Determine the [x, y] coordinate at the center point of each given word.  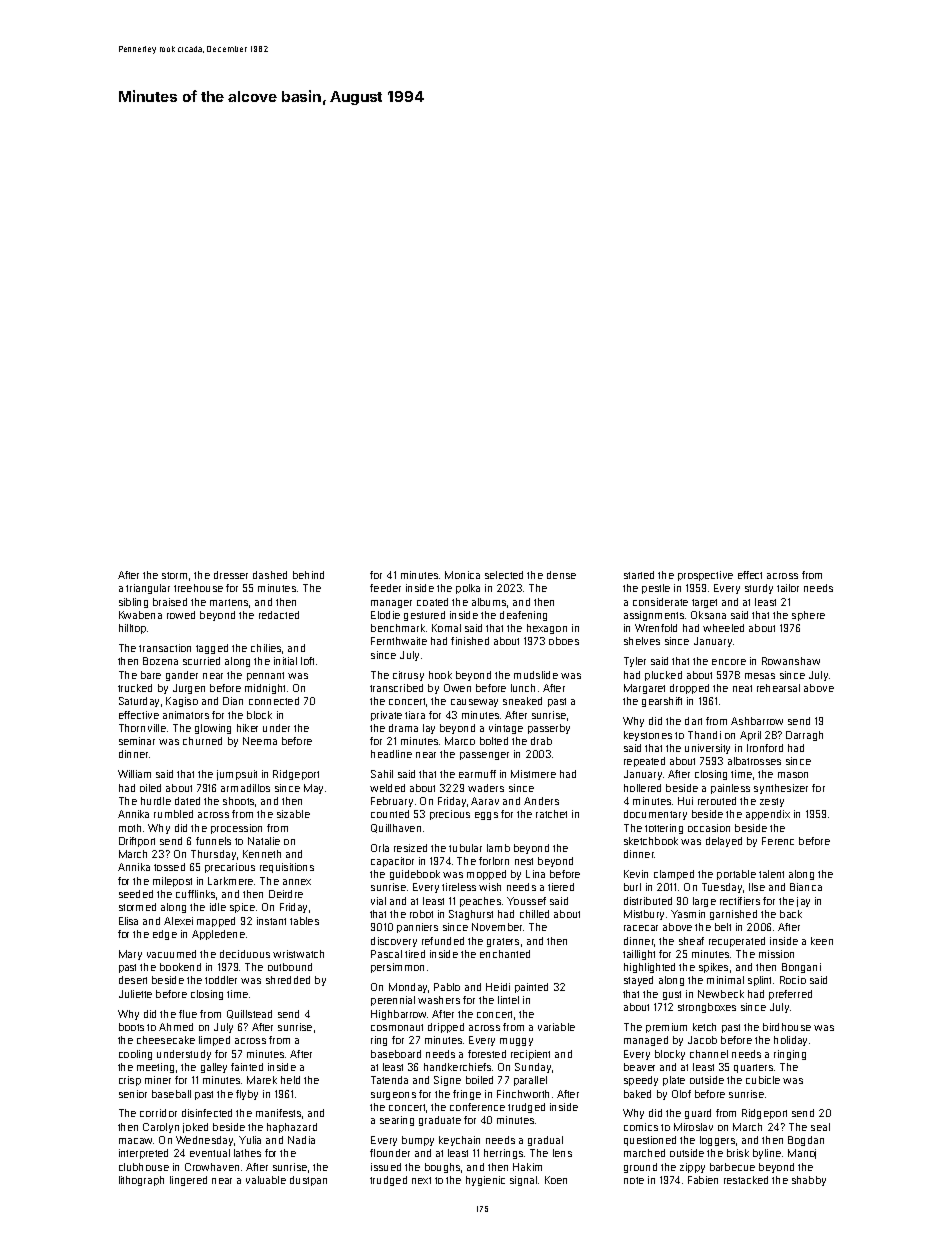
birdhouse [787, 1027]
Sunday [533, 1068]
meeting [155, 1068]
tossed [169, 867]
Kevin [636, 874]
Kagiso [182, 702]
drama [403, 728]
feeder [385, 588]
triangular [148, 589]
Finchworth [523, 1094]
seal [820, 1127]
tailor [788, 588]
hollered [642, 788]
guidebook [415, 875]
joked [195, 1128]
